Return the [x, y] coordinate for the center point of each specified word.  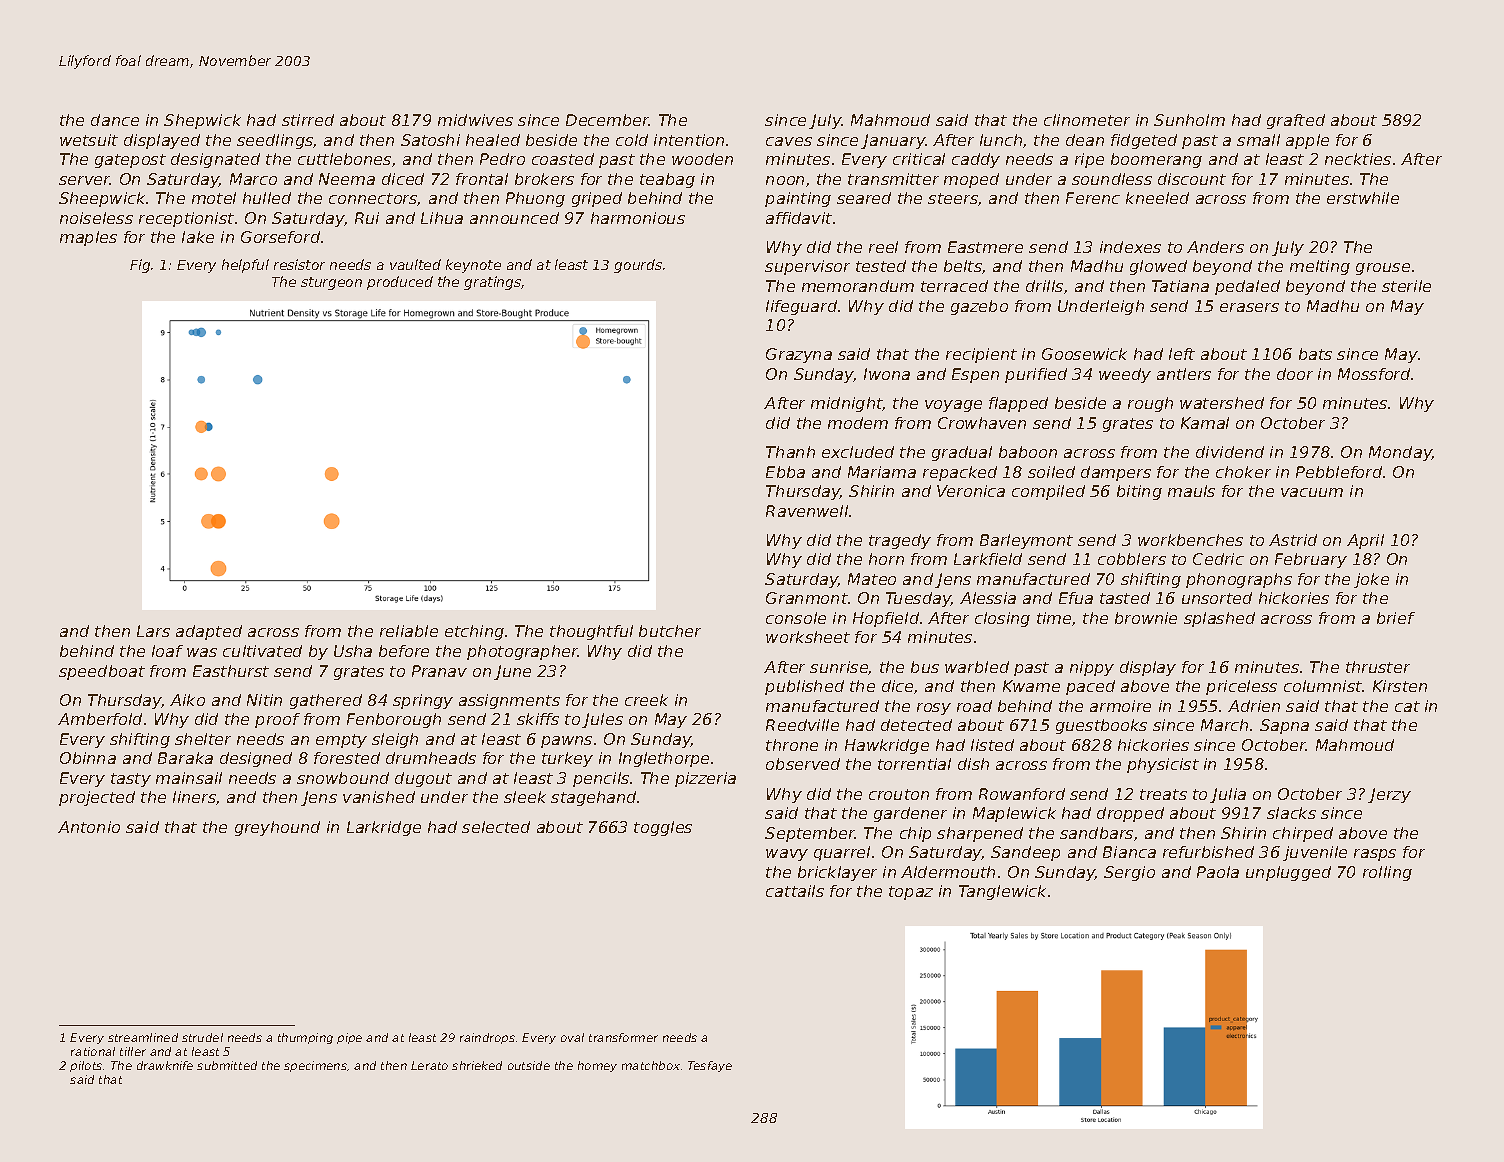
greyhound [277, 828]
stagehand [593, 798]
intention [689, 140]
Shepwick [202, 121]
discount [1192, 179]
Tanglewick [1002, 892]
